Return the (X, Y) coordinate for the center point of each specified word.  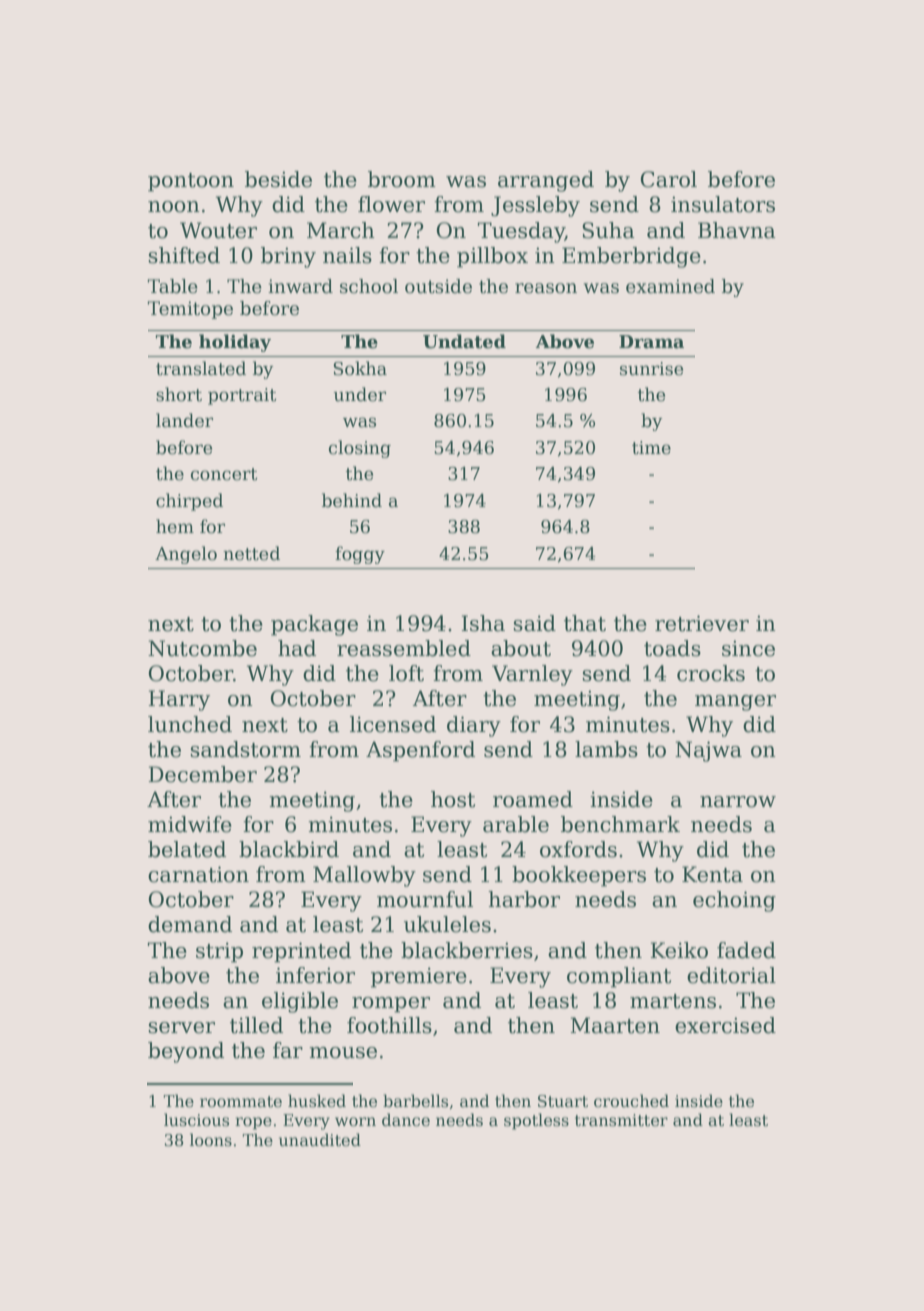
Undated (464, 341)
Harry (179, 700)
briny (288, 257)
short (179, 394)
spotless (536, 1121)
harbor (524, 899)
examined (670, 286)
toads (672, 648)
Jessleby (535, 206)
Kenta (712, 874)
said (534, 623)
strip (219, 952)
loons (211, 1139)
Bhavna (737, 230)
